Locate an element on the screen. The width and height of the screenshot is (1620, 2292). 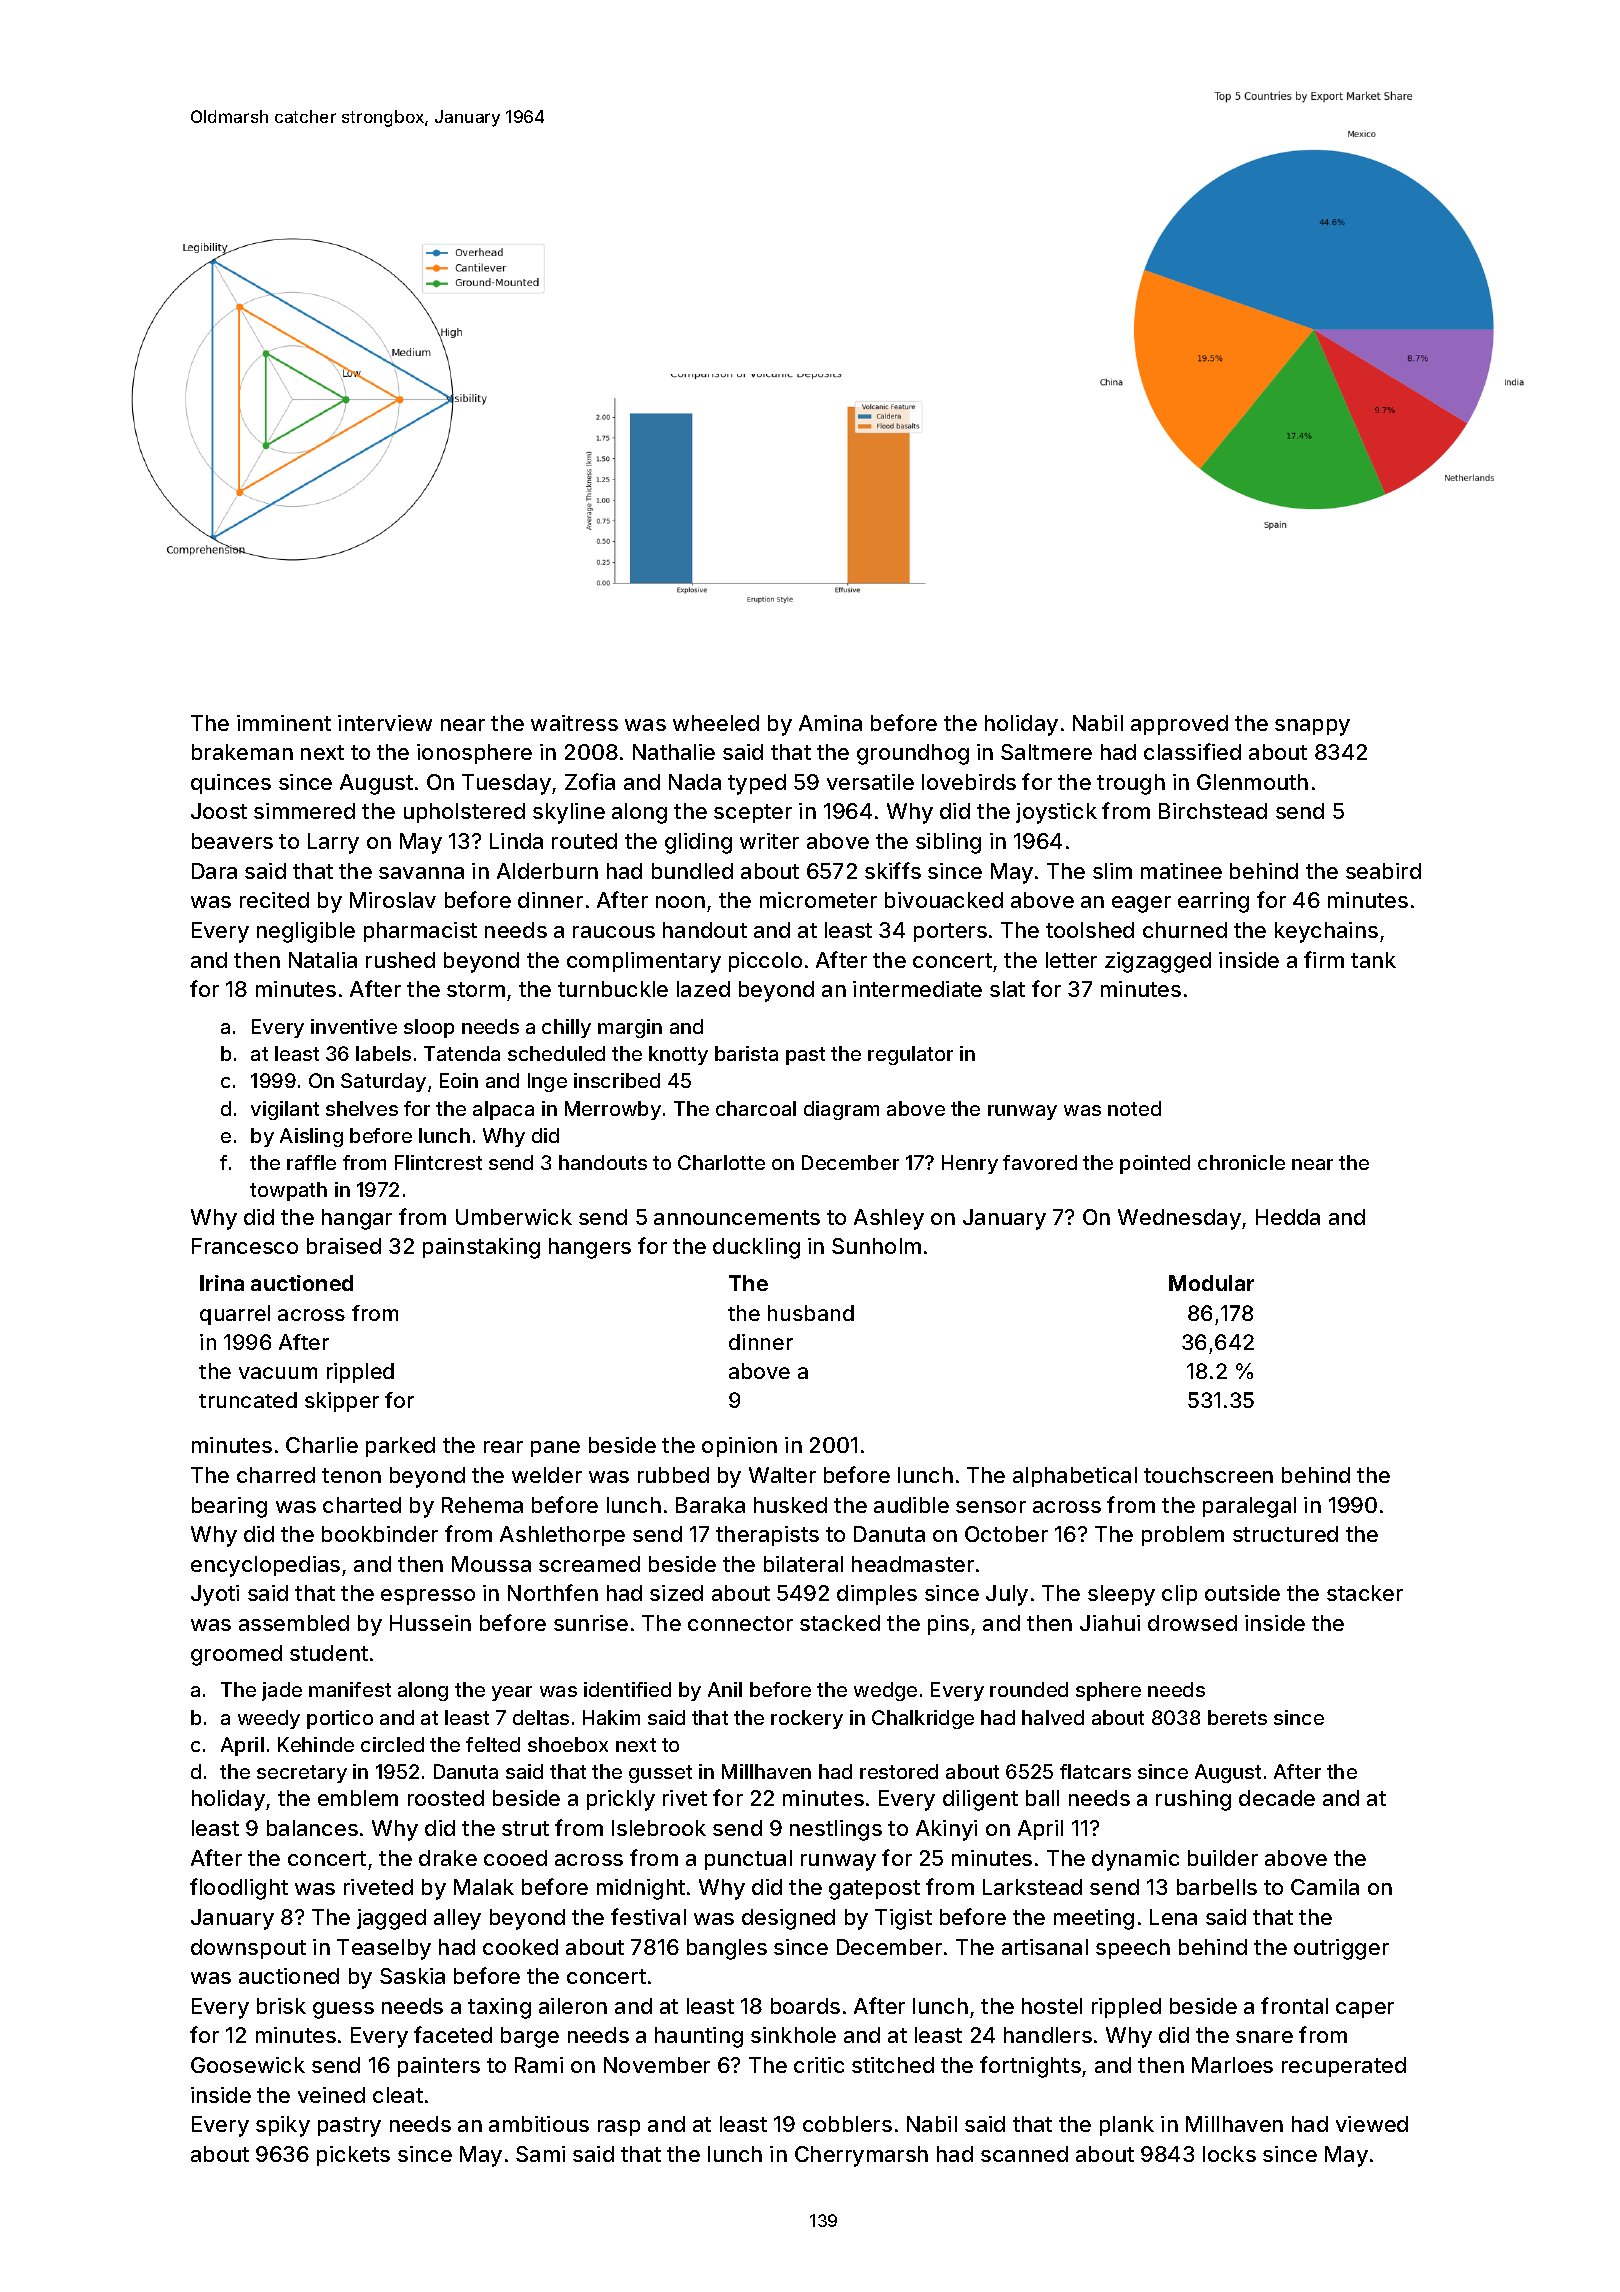
touchscreen is located at coordinates (1208, 1475).
